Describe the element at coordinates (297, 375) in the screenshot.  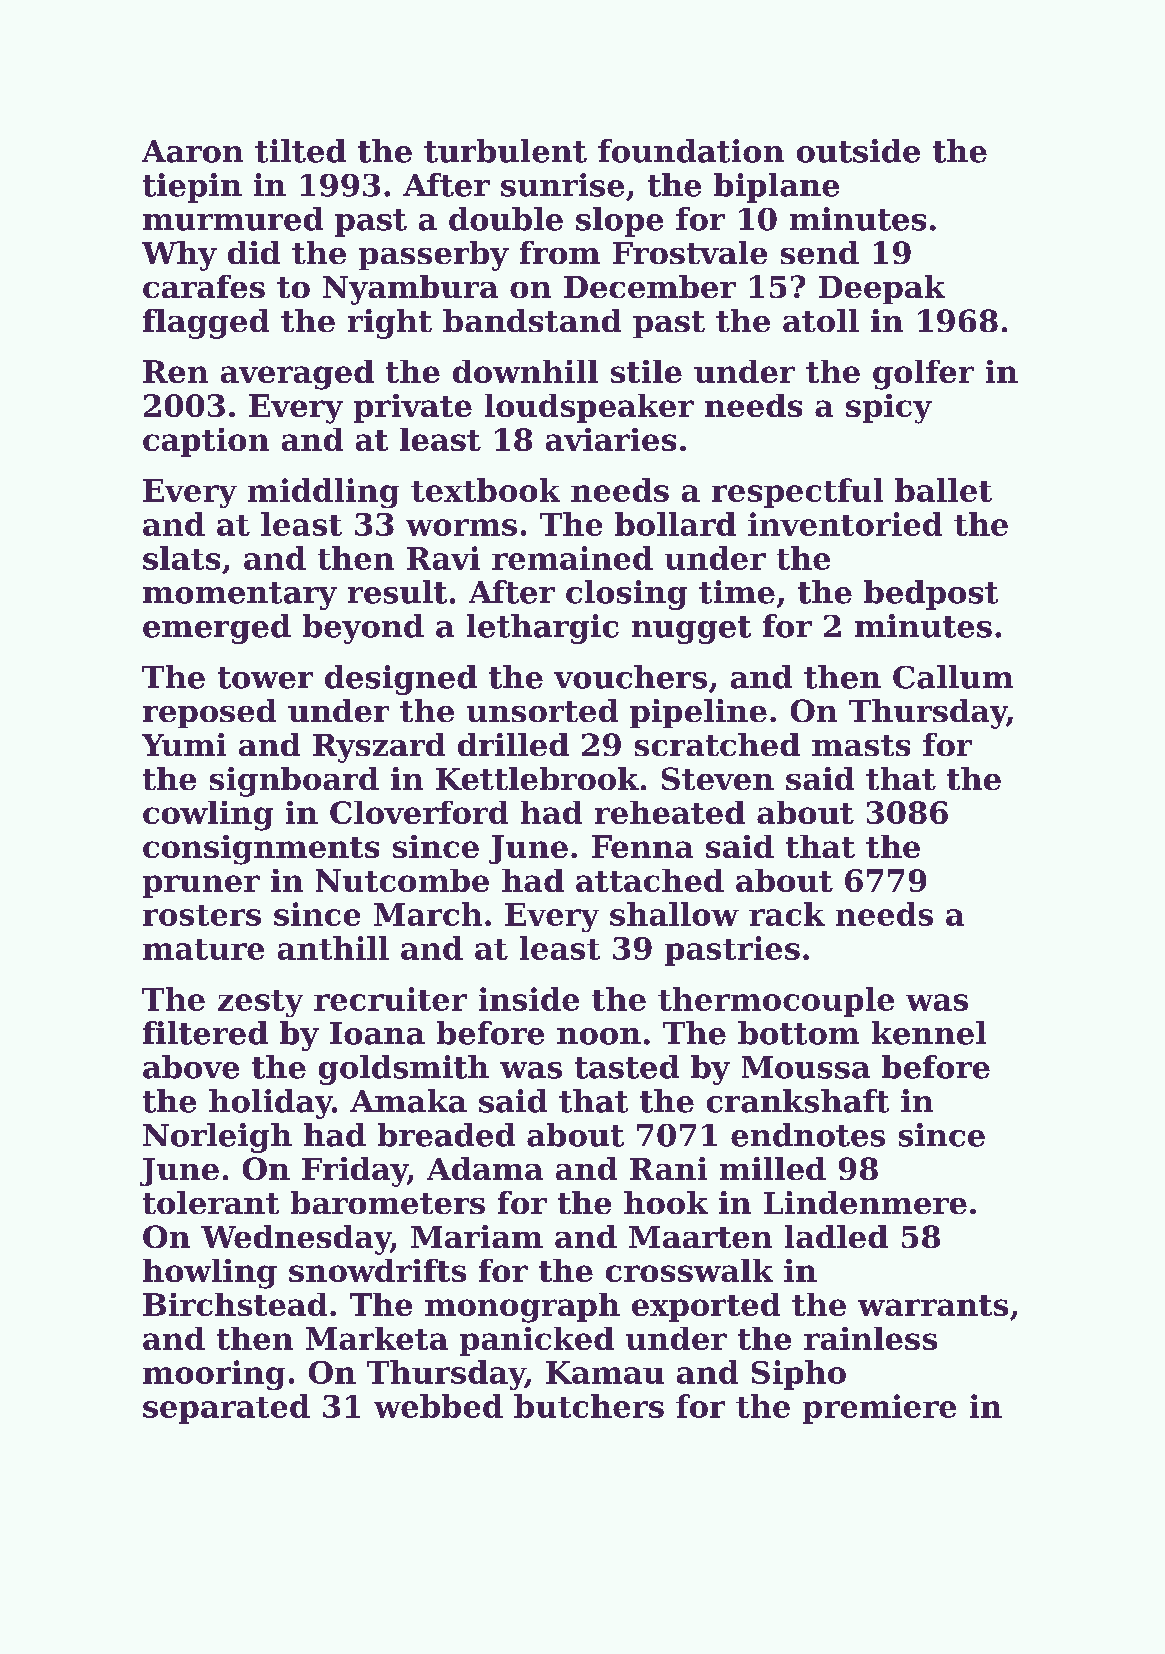
I see `averaged` at that location.
